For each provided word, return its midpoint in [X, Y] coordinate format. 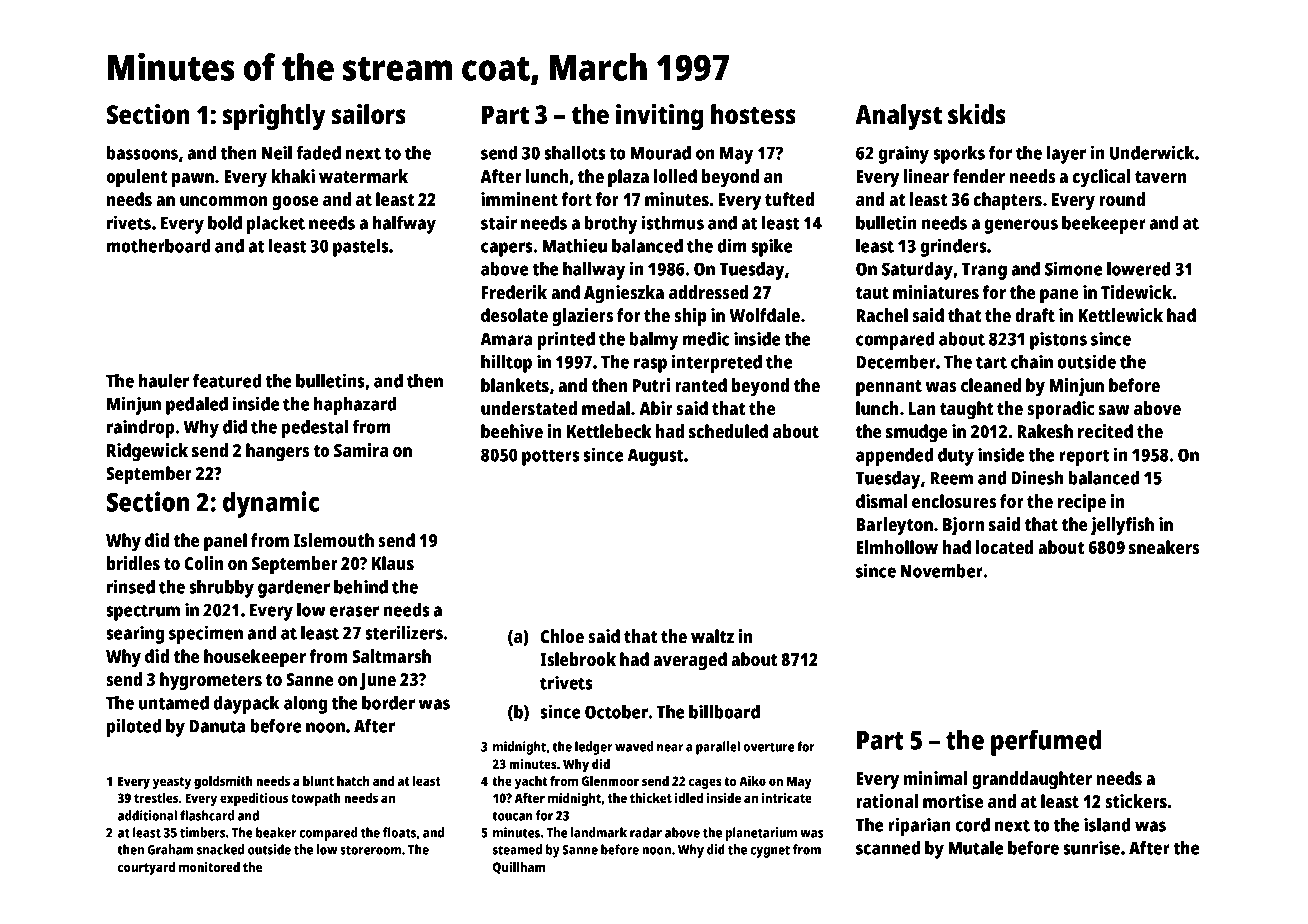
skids [977, 114]
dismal [881, 501]
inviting [659, 117]
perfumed [1046, 742]
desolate [514, 315]
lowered [1138, 269]
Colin [204, 563]
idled [689, 798]
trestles [156, 798]
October [616, 712]
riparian [919, 826]
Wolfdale [765, 315]
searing [135, 634]
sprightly [274, 117]
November [941, 571]
